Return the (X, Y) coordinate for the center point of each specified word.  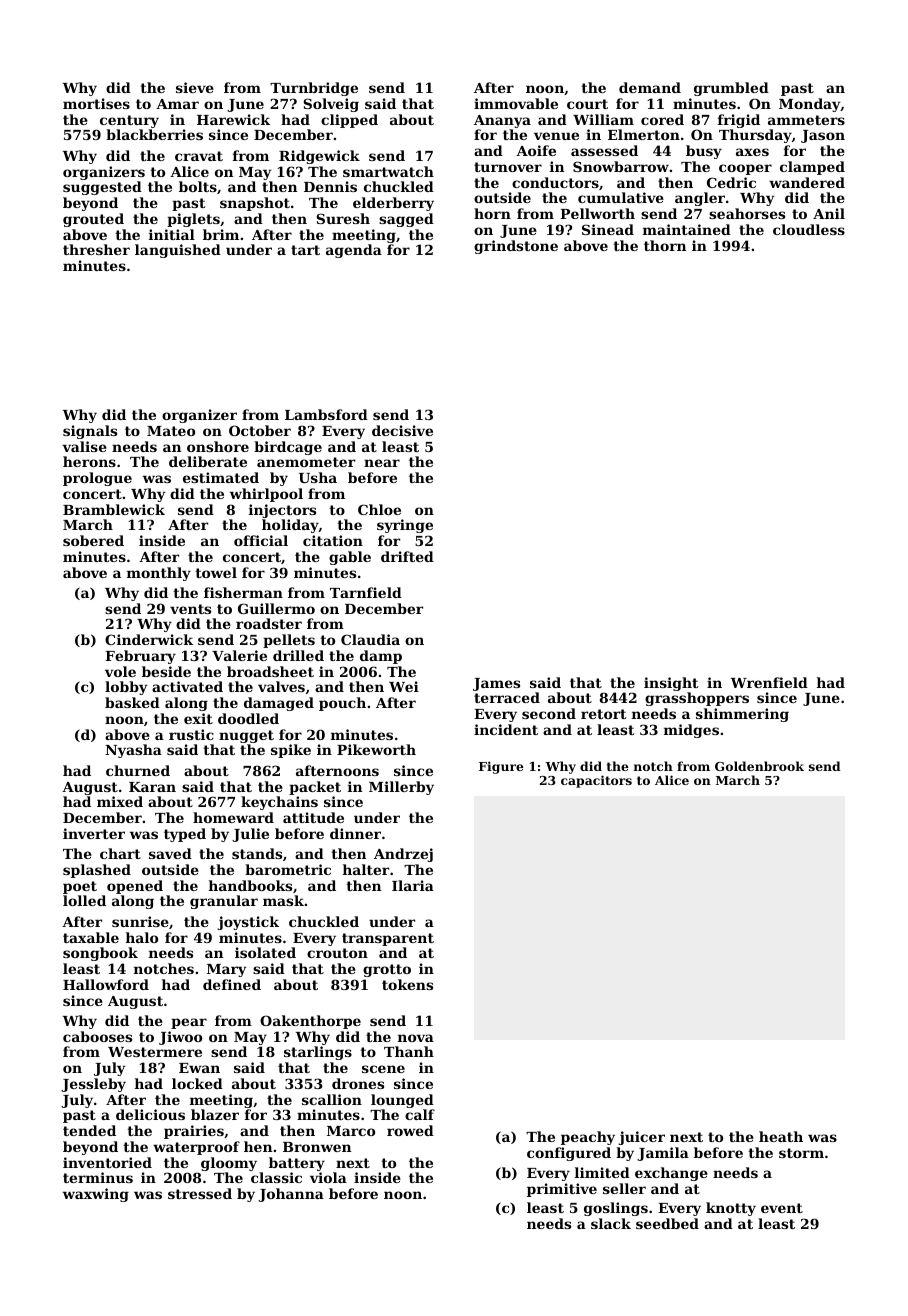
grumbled (731, 89)
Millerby (401, 788)
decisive (402, 430)
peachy (588, 1138)
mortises (96, 103)
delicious (150, 1114)
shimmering (742, 715)
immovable (516, 103)
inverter (94, 833)
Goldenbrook (759, 766)
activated (187, 686)
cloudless (809, 229)
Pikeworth (376, 749)
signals (90, 432)
